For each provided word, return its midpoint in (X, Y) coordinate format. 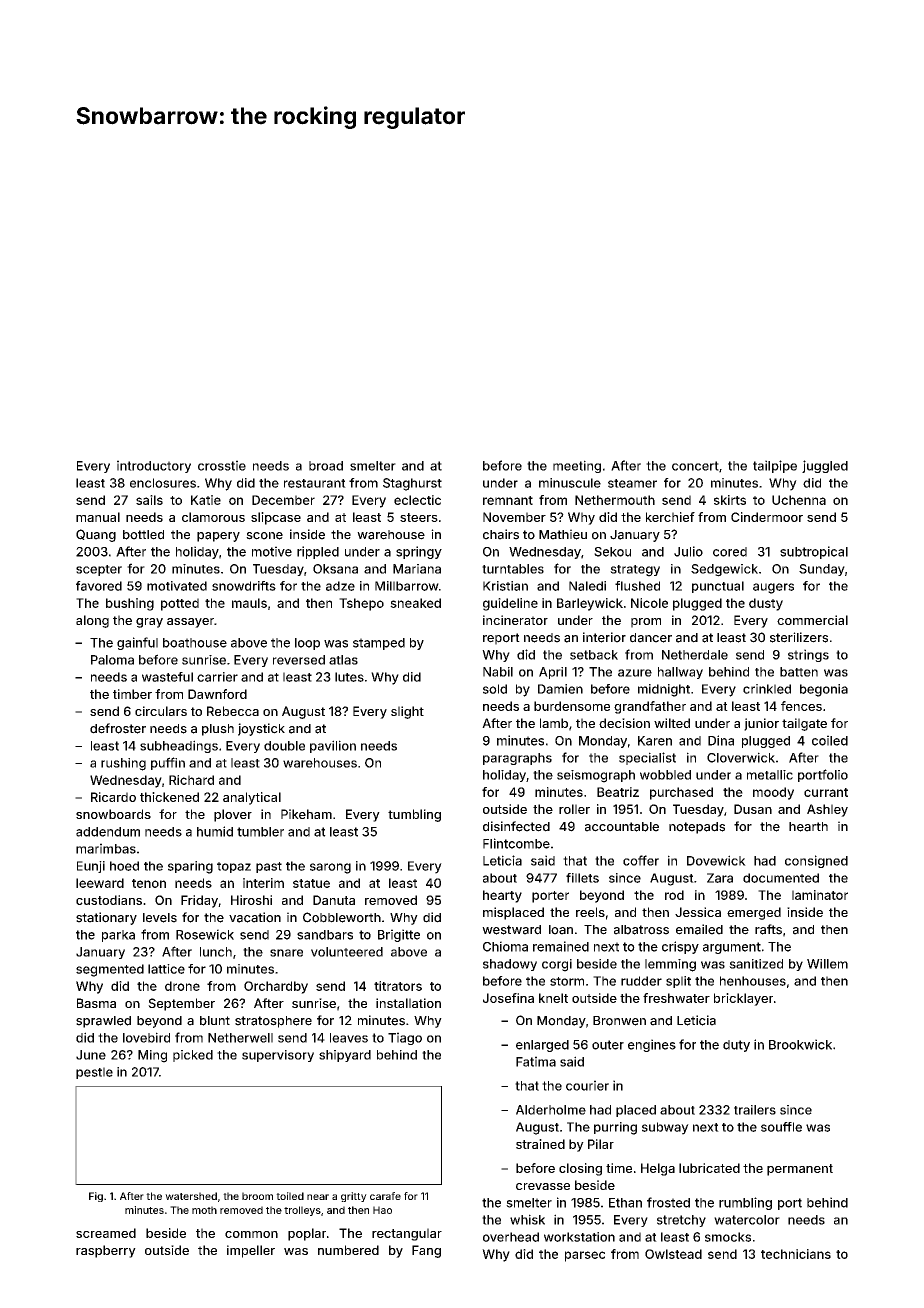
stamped (379, 644)
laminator (820, 895)
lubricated (709, 1168)
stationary (106, 918)
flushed (637, 586)
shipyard (345, 1056)
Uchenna (799, 500)
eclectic (417, 500)
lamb (554, 723)
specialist (647, 758)
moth (204, 1210)
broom (257, 1196)
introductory (154, 466)
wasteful (167, 677)
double (284, 746)
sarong (330, 868)
